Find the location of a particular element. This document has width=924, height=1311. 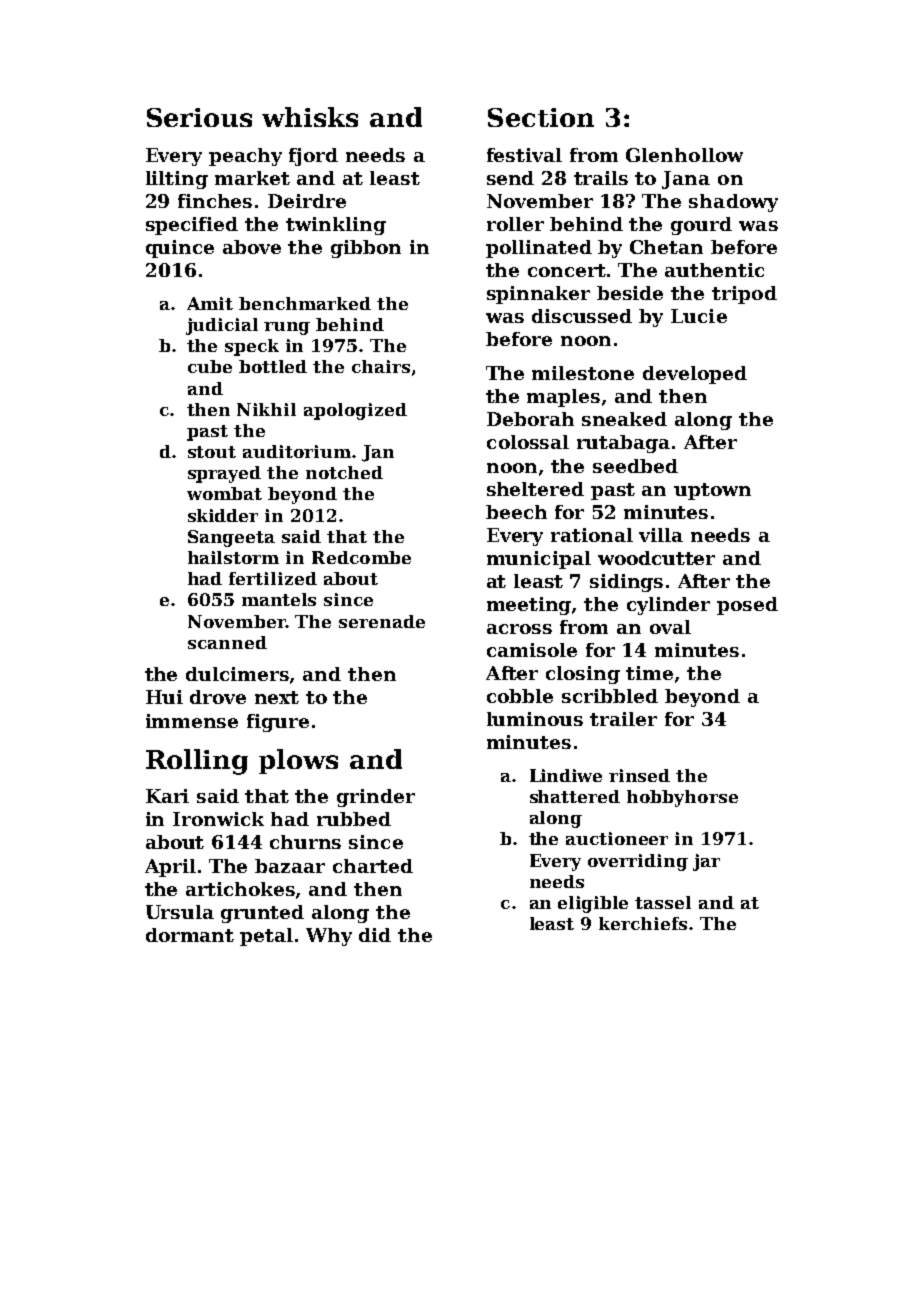

Serious is located at coordinates (199, 117).
